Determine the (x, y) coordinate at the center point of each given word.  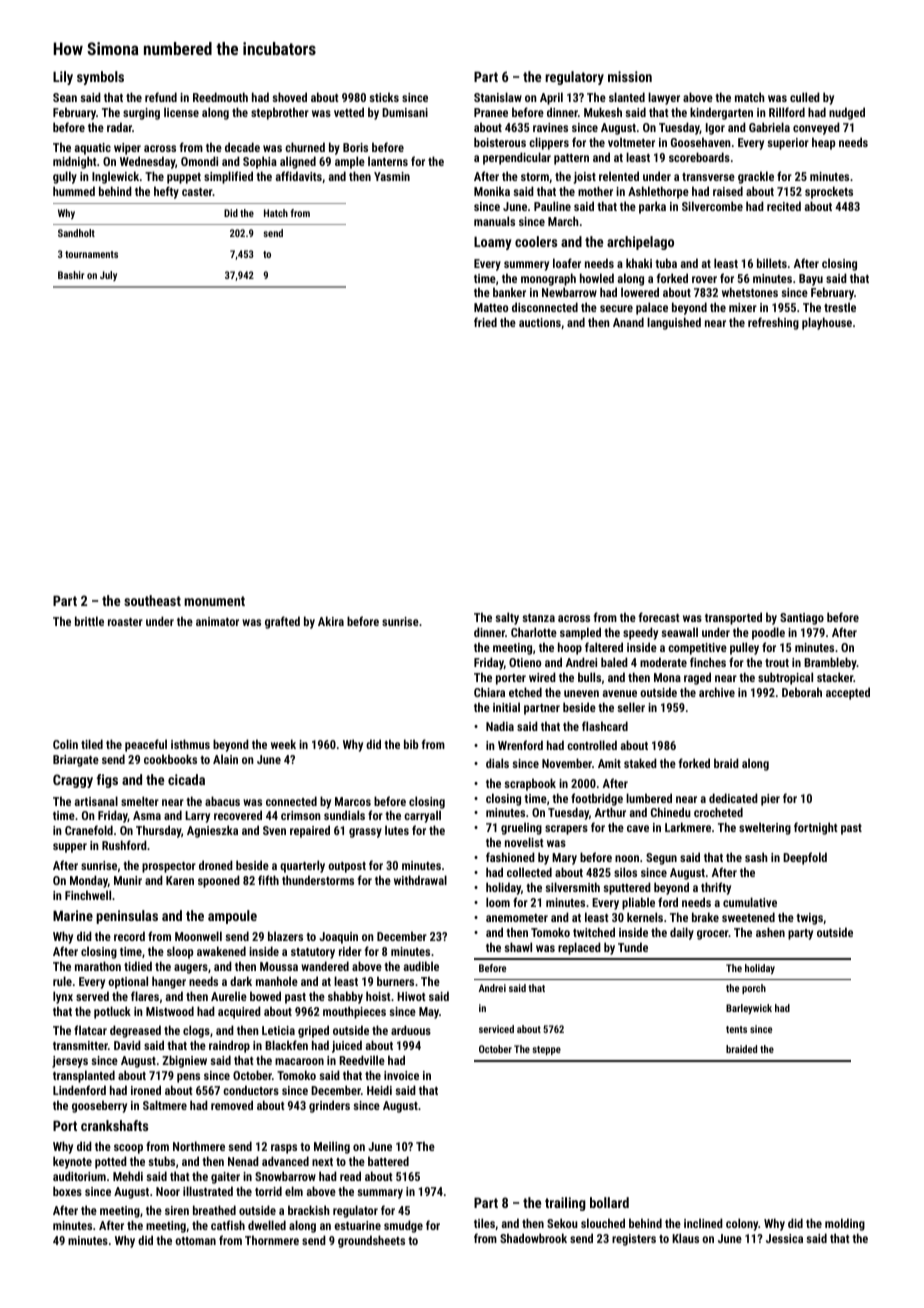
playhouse (827, 323)
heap (823, 143)
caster (197, 192)
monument (214, 601)
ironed (146, 1090)
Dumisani (405, 112)
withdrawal (420, 880)
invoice (401, 1075)
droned (216, 865)
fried (485, 322)
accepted (848, 693)
